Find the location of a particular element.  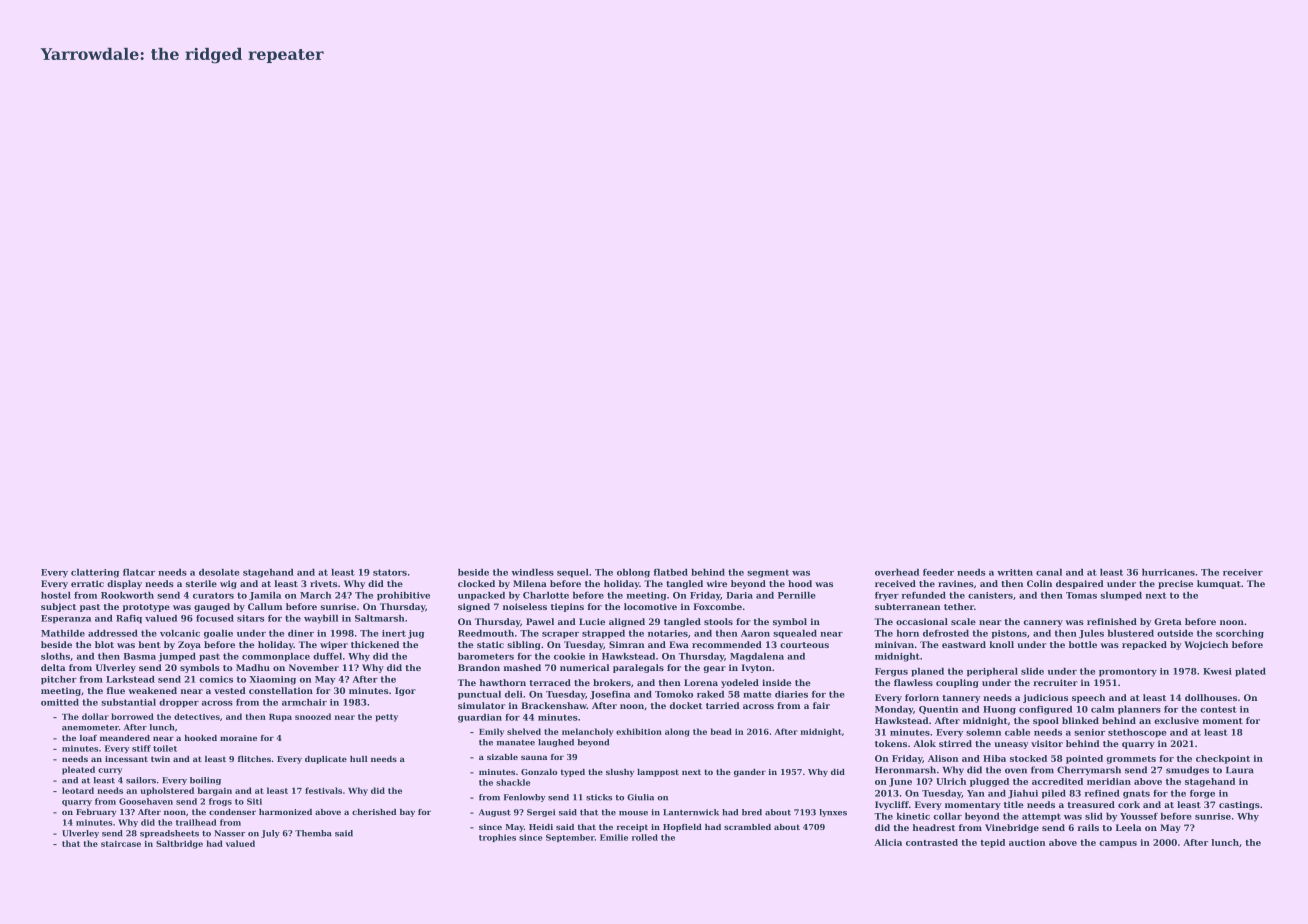

campus is located at coordinates (1118, 844).
